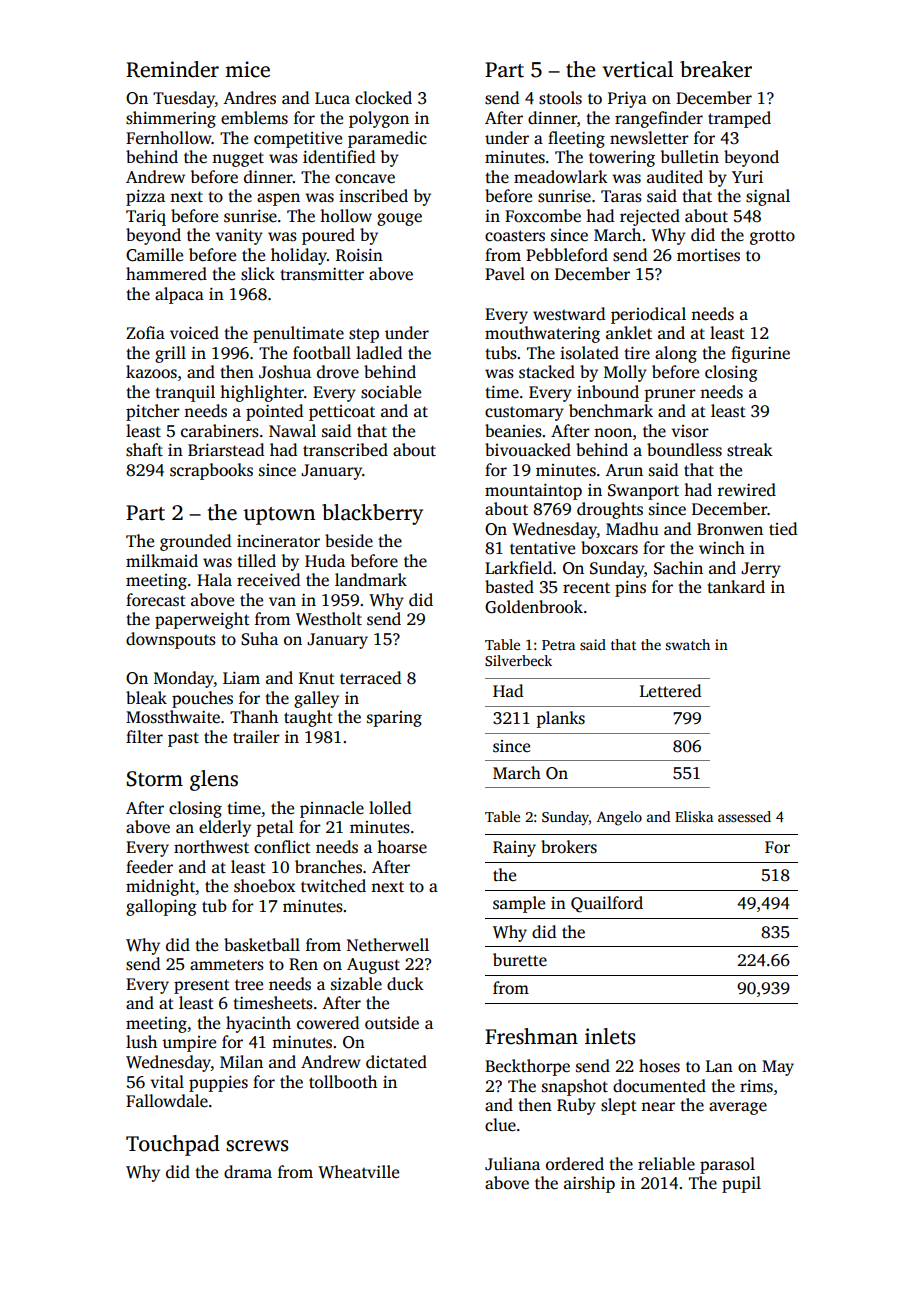 This image has width=924, height=1314. Describe the element at coordinates (509, 587) in the image. I see `basted` at that location.
